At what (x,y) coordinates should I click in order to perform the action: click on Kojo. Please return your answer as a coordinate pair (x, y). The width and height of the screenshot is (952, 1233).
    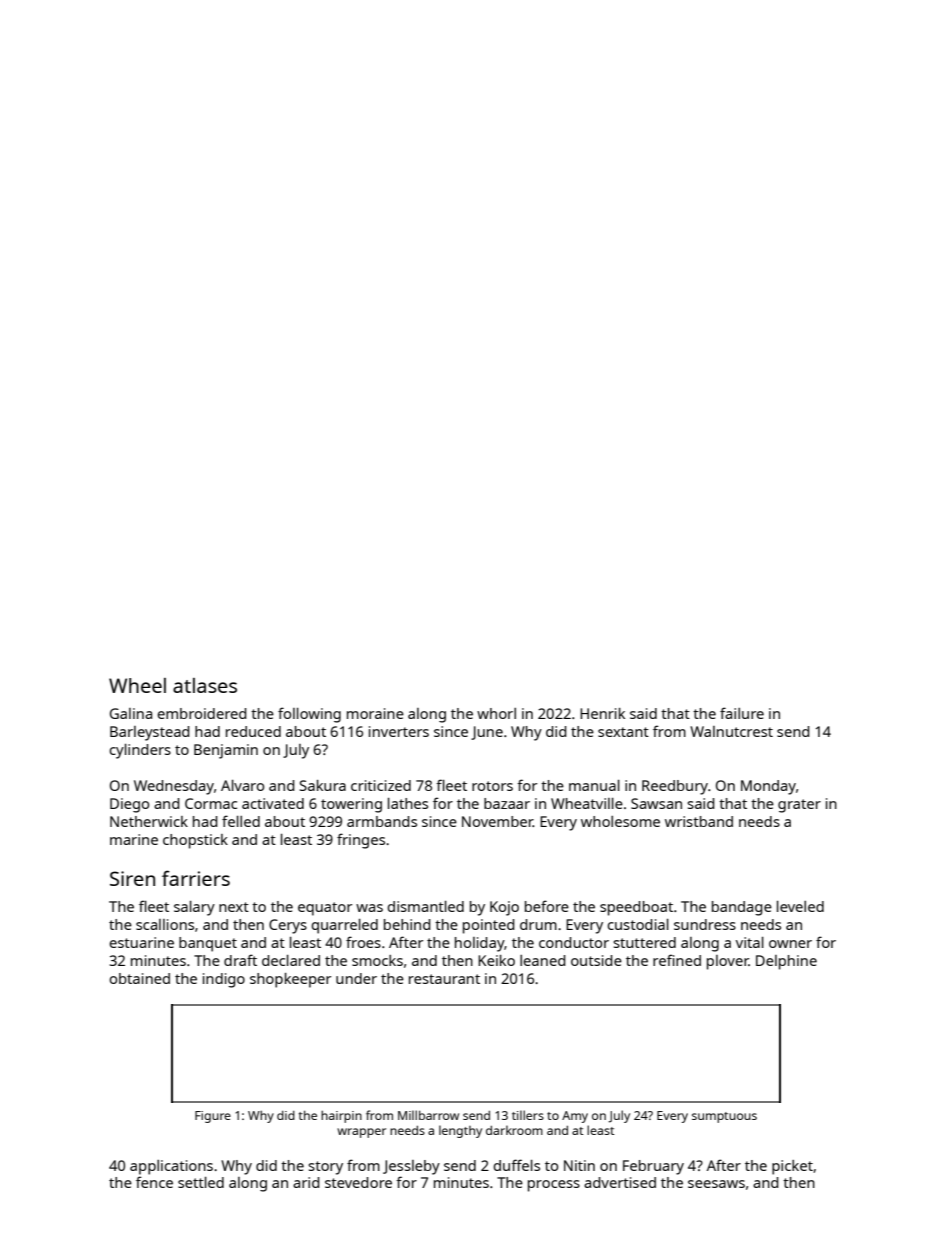
    Looking at the image, I should click on (504, 908).
